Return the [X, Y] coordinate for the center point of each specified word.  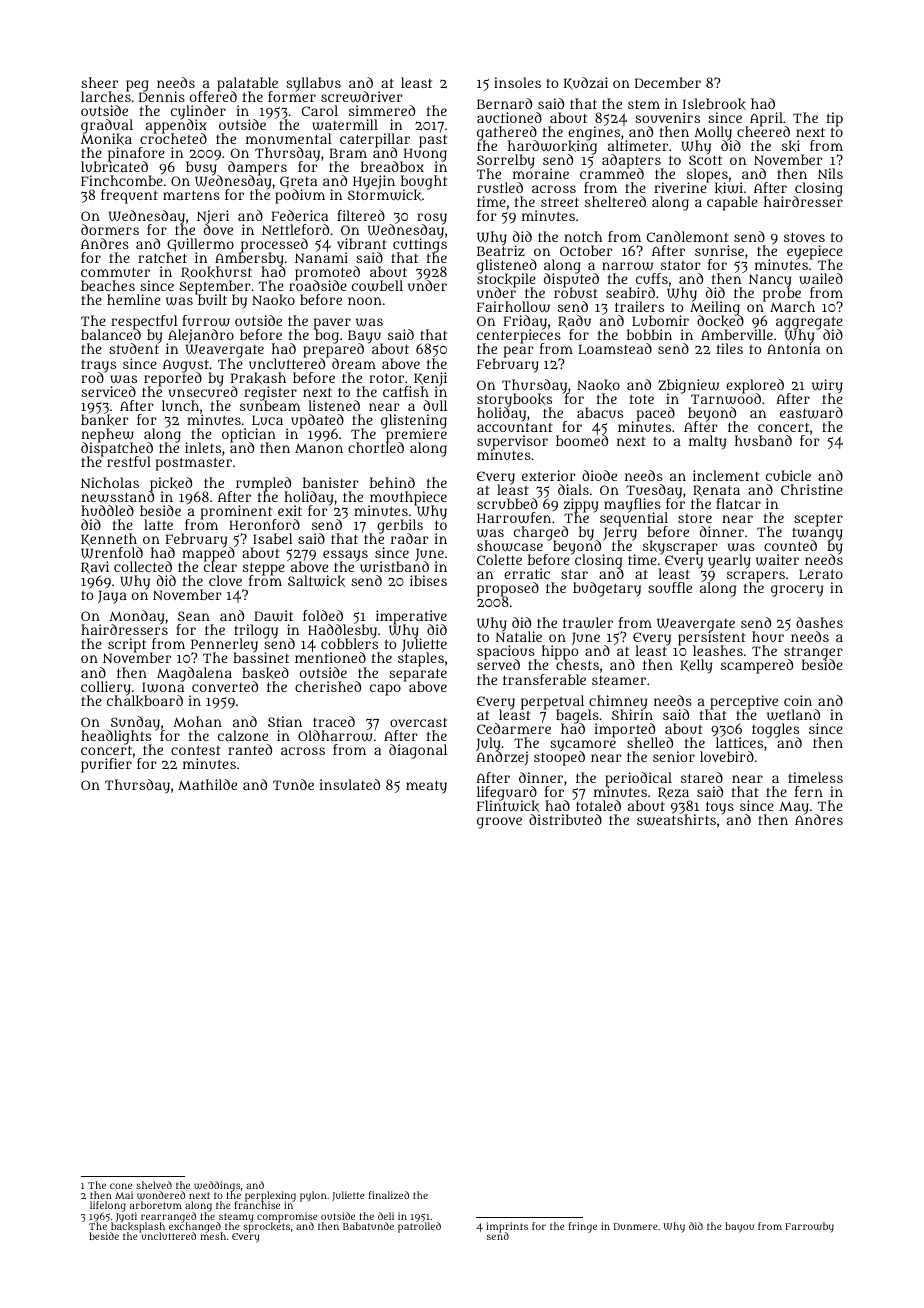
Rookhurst [216, 273]
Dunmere [635, 1226]
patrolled [419, 1227]
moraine [541, 174]
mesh [213, 1236]
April [765, 119]
